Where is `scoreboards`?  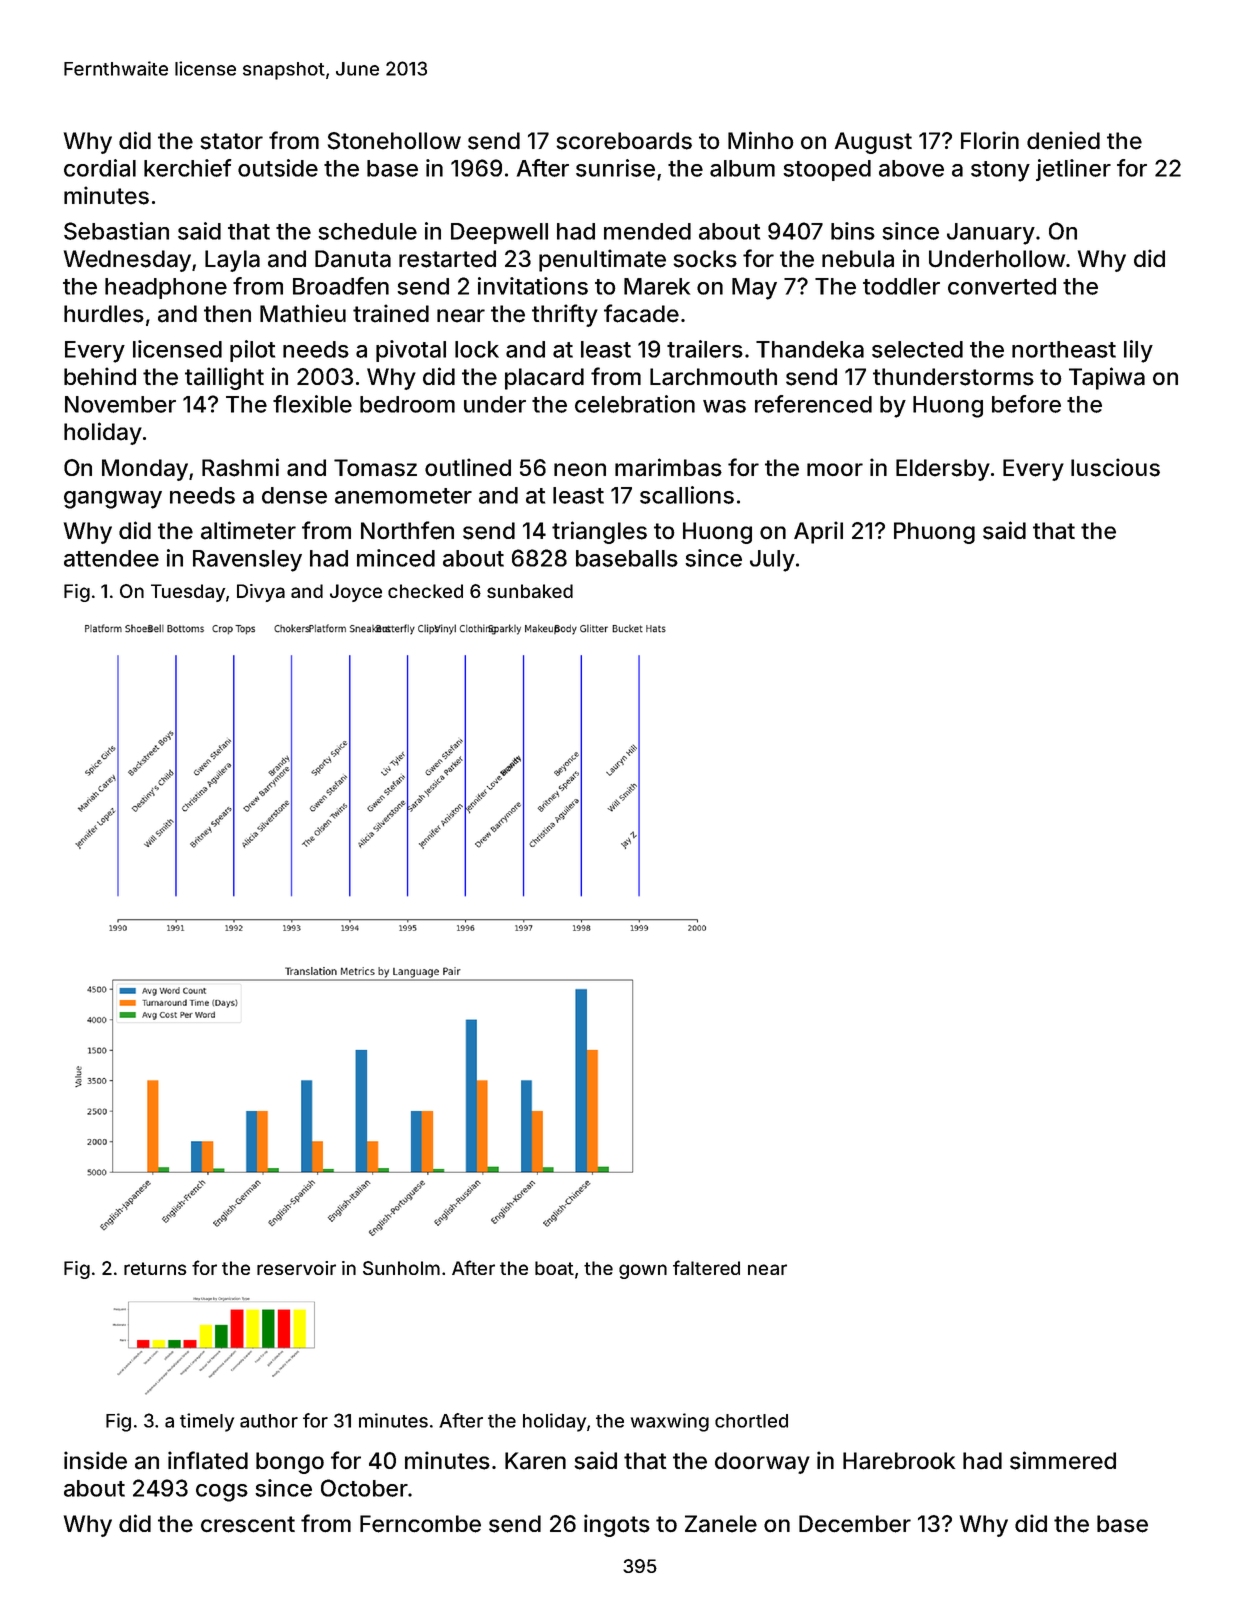 scoreboards is located at coordinates (624, 141).
